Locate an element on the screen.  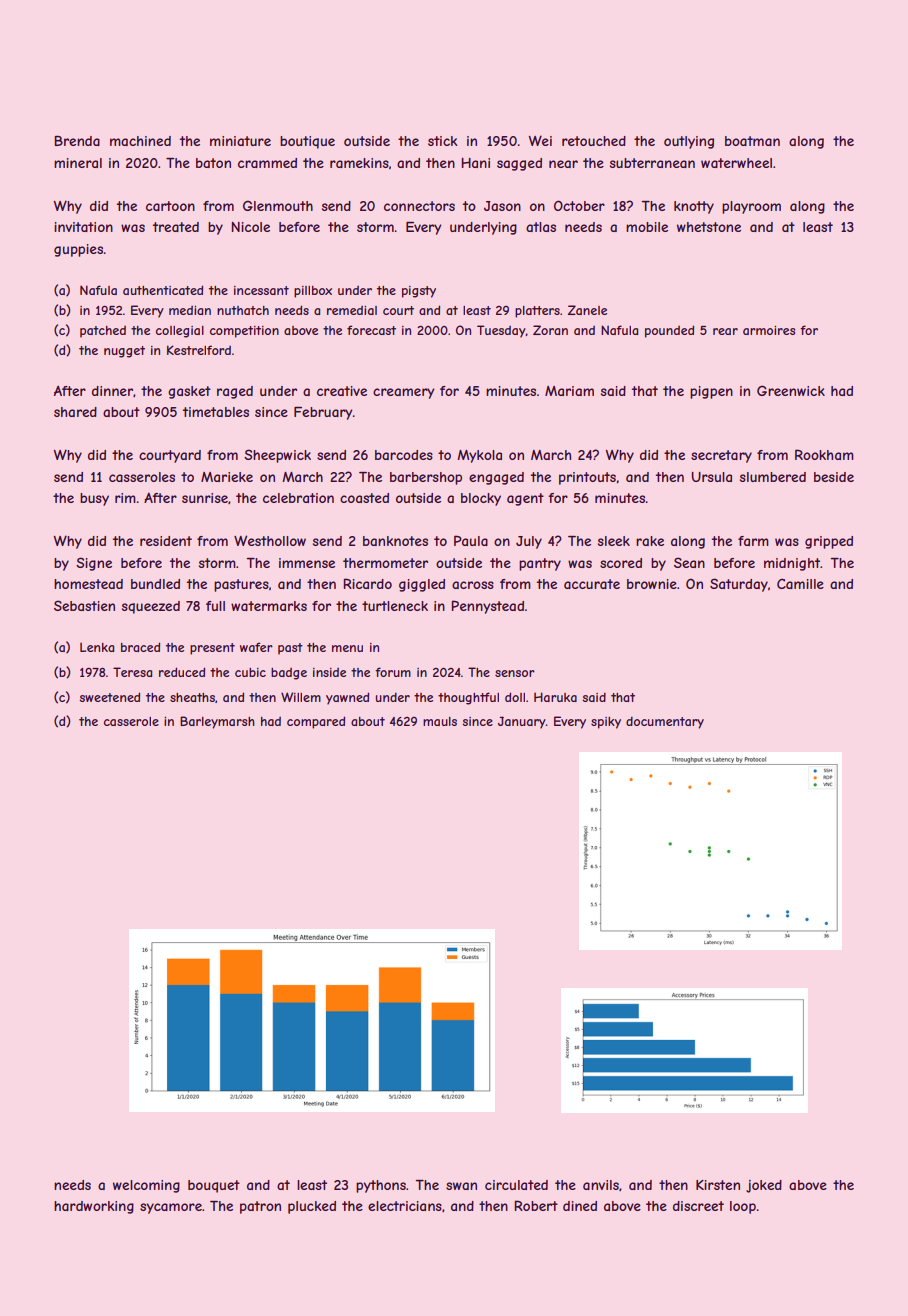
full is located at coordinates (215, 606).
